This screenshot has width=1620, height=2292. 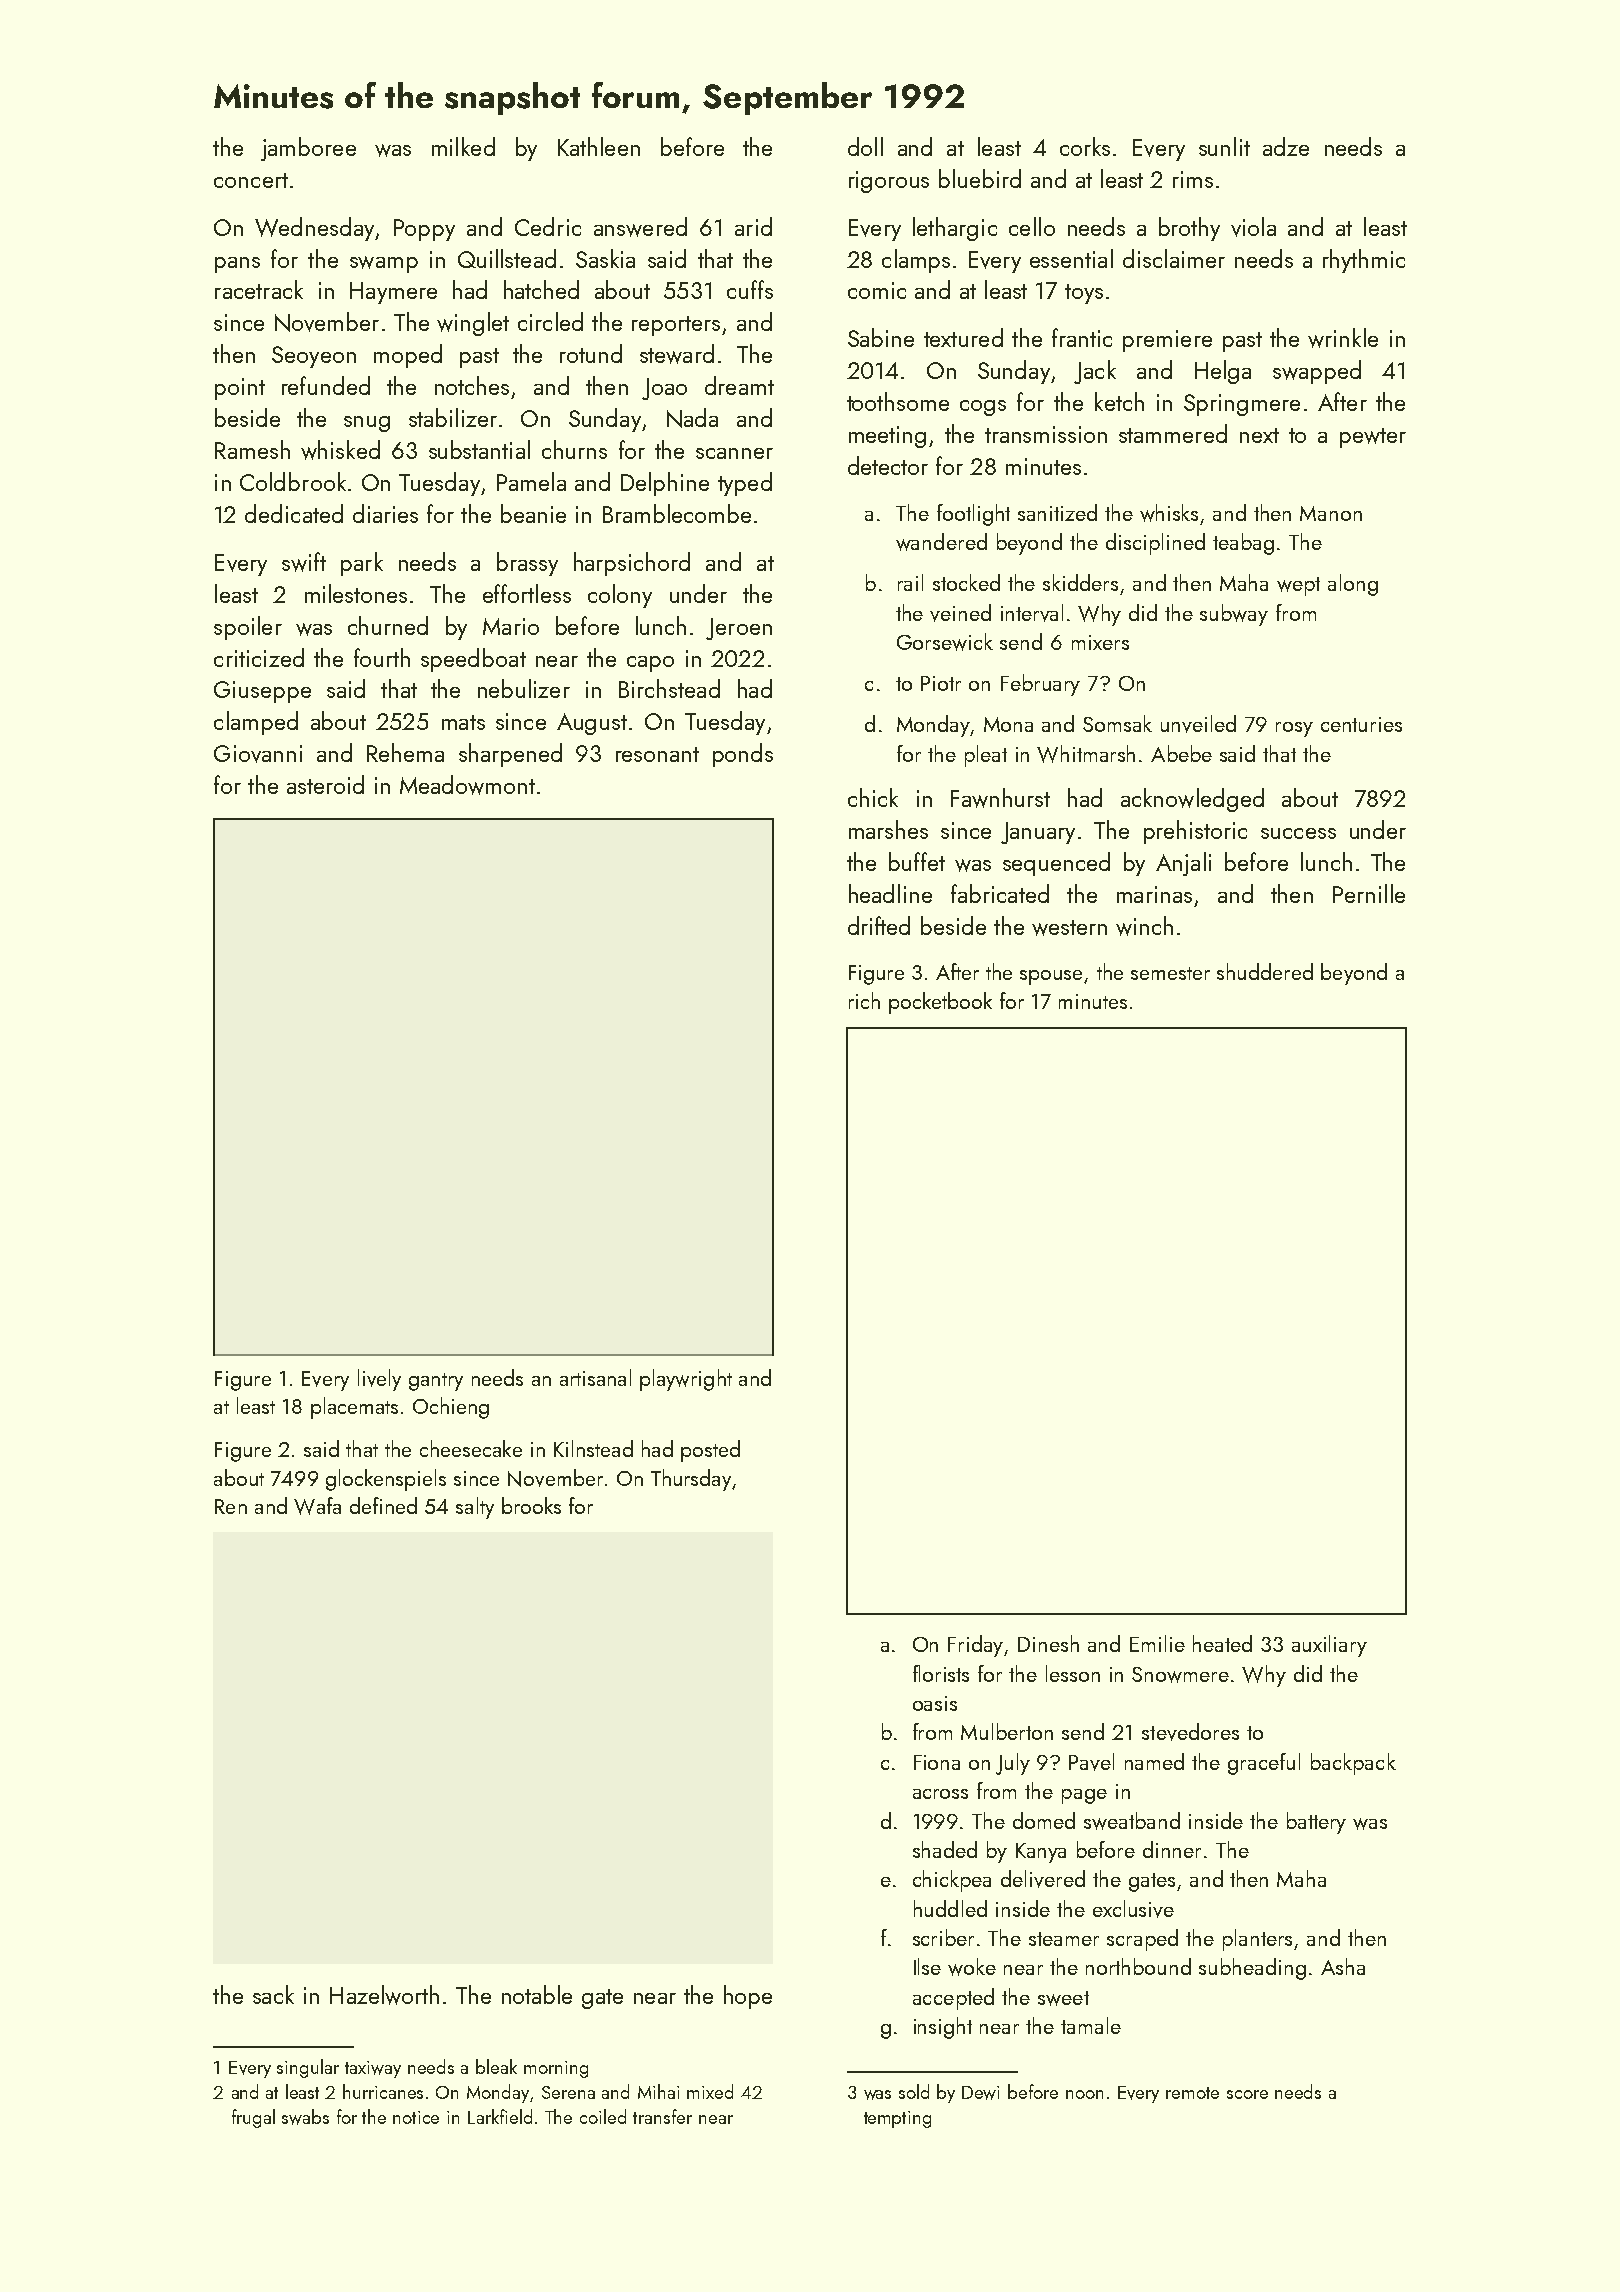 What do you see at coordinates (640, 227) in the screenshot?
I see `answered` at bounding box center [640, 227].
